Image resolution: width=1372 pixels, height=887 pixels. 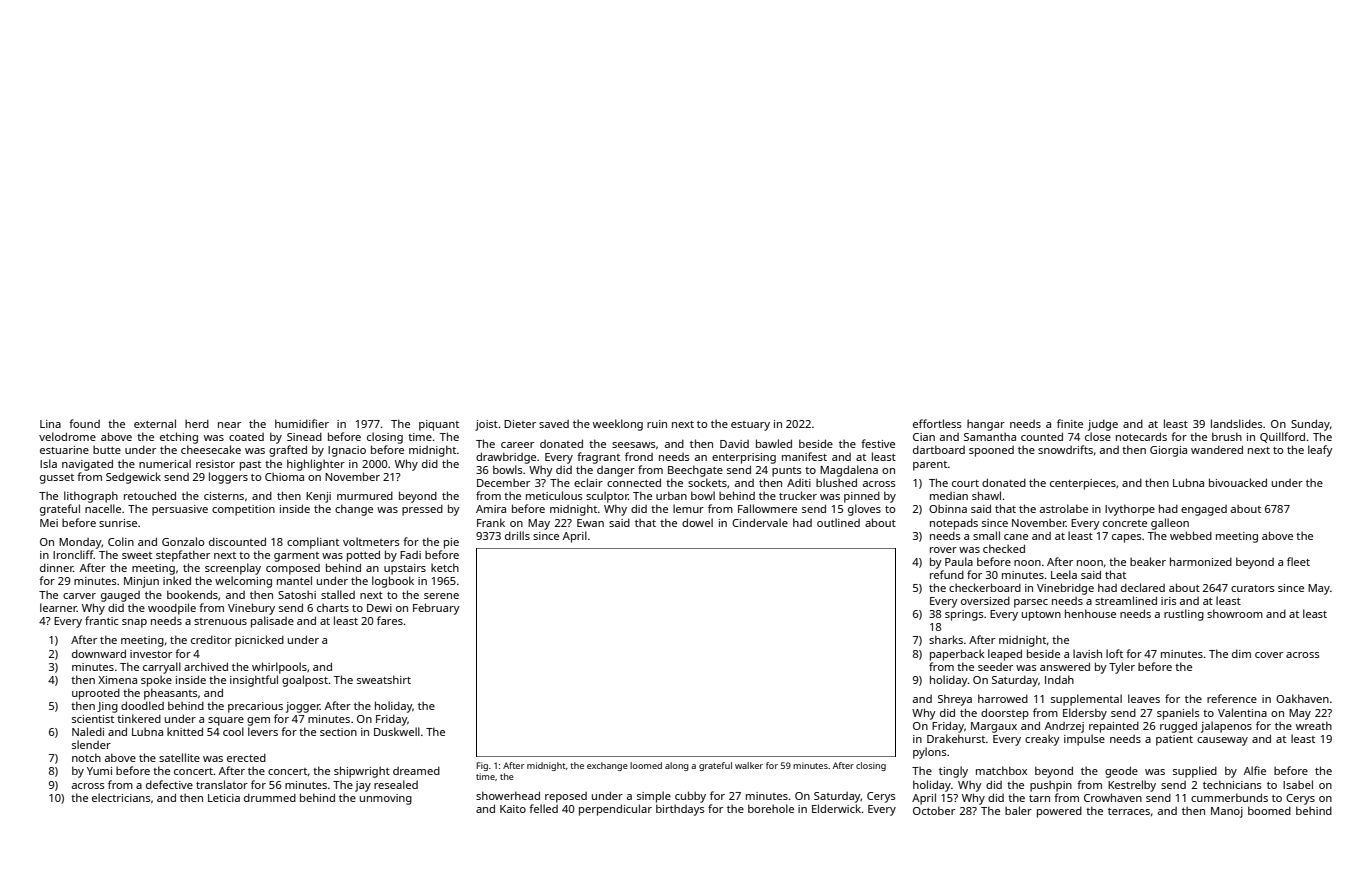 I want to click on satellite, so click(x=179, y=757).
